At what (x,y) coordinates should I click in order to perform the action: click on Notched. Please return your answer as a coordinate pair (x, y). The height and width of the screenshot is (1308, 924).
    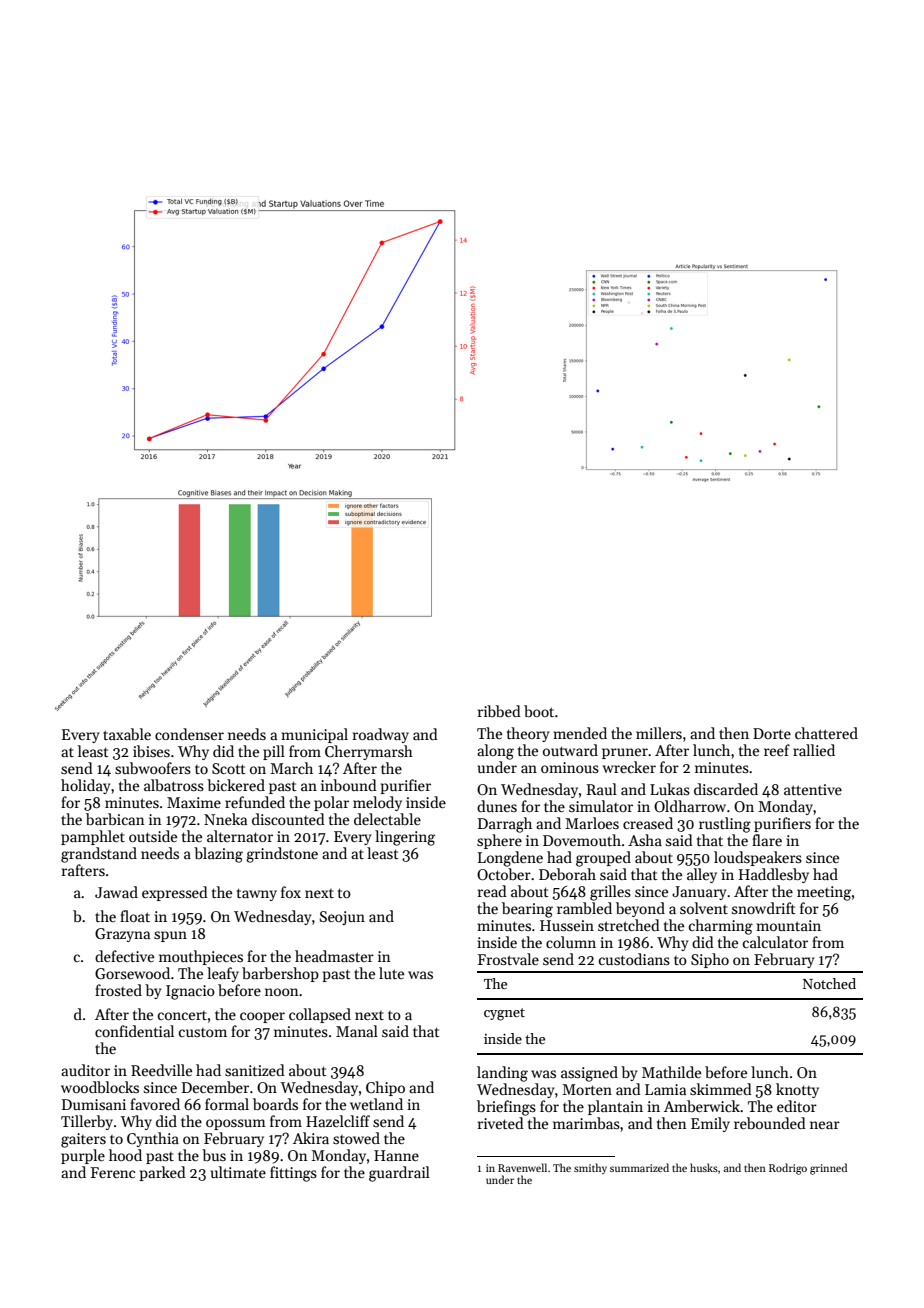
    Looking at the image, I should click on (829, 983).
